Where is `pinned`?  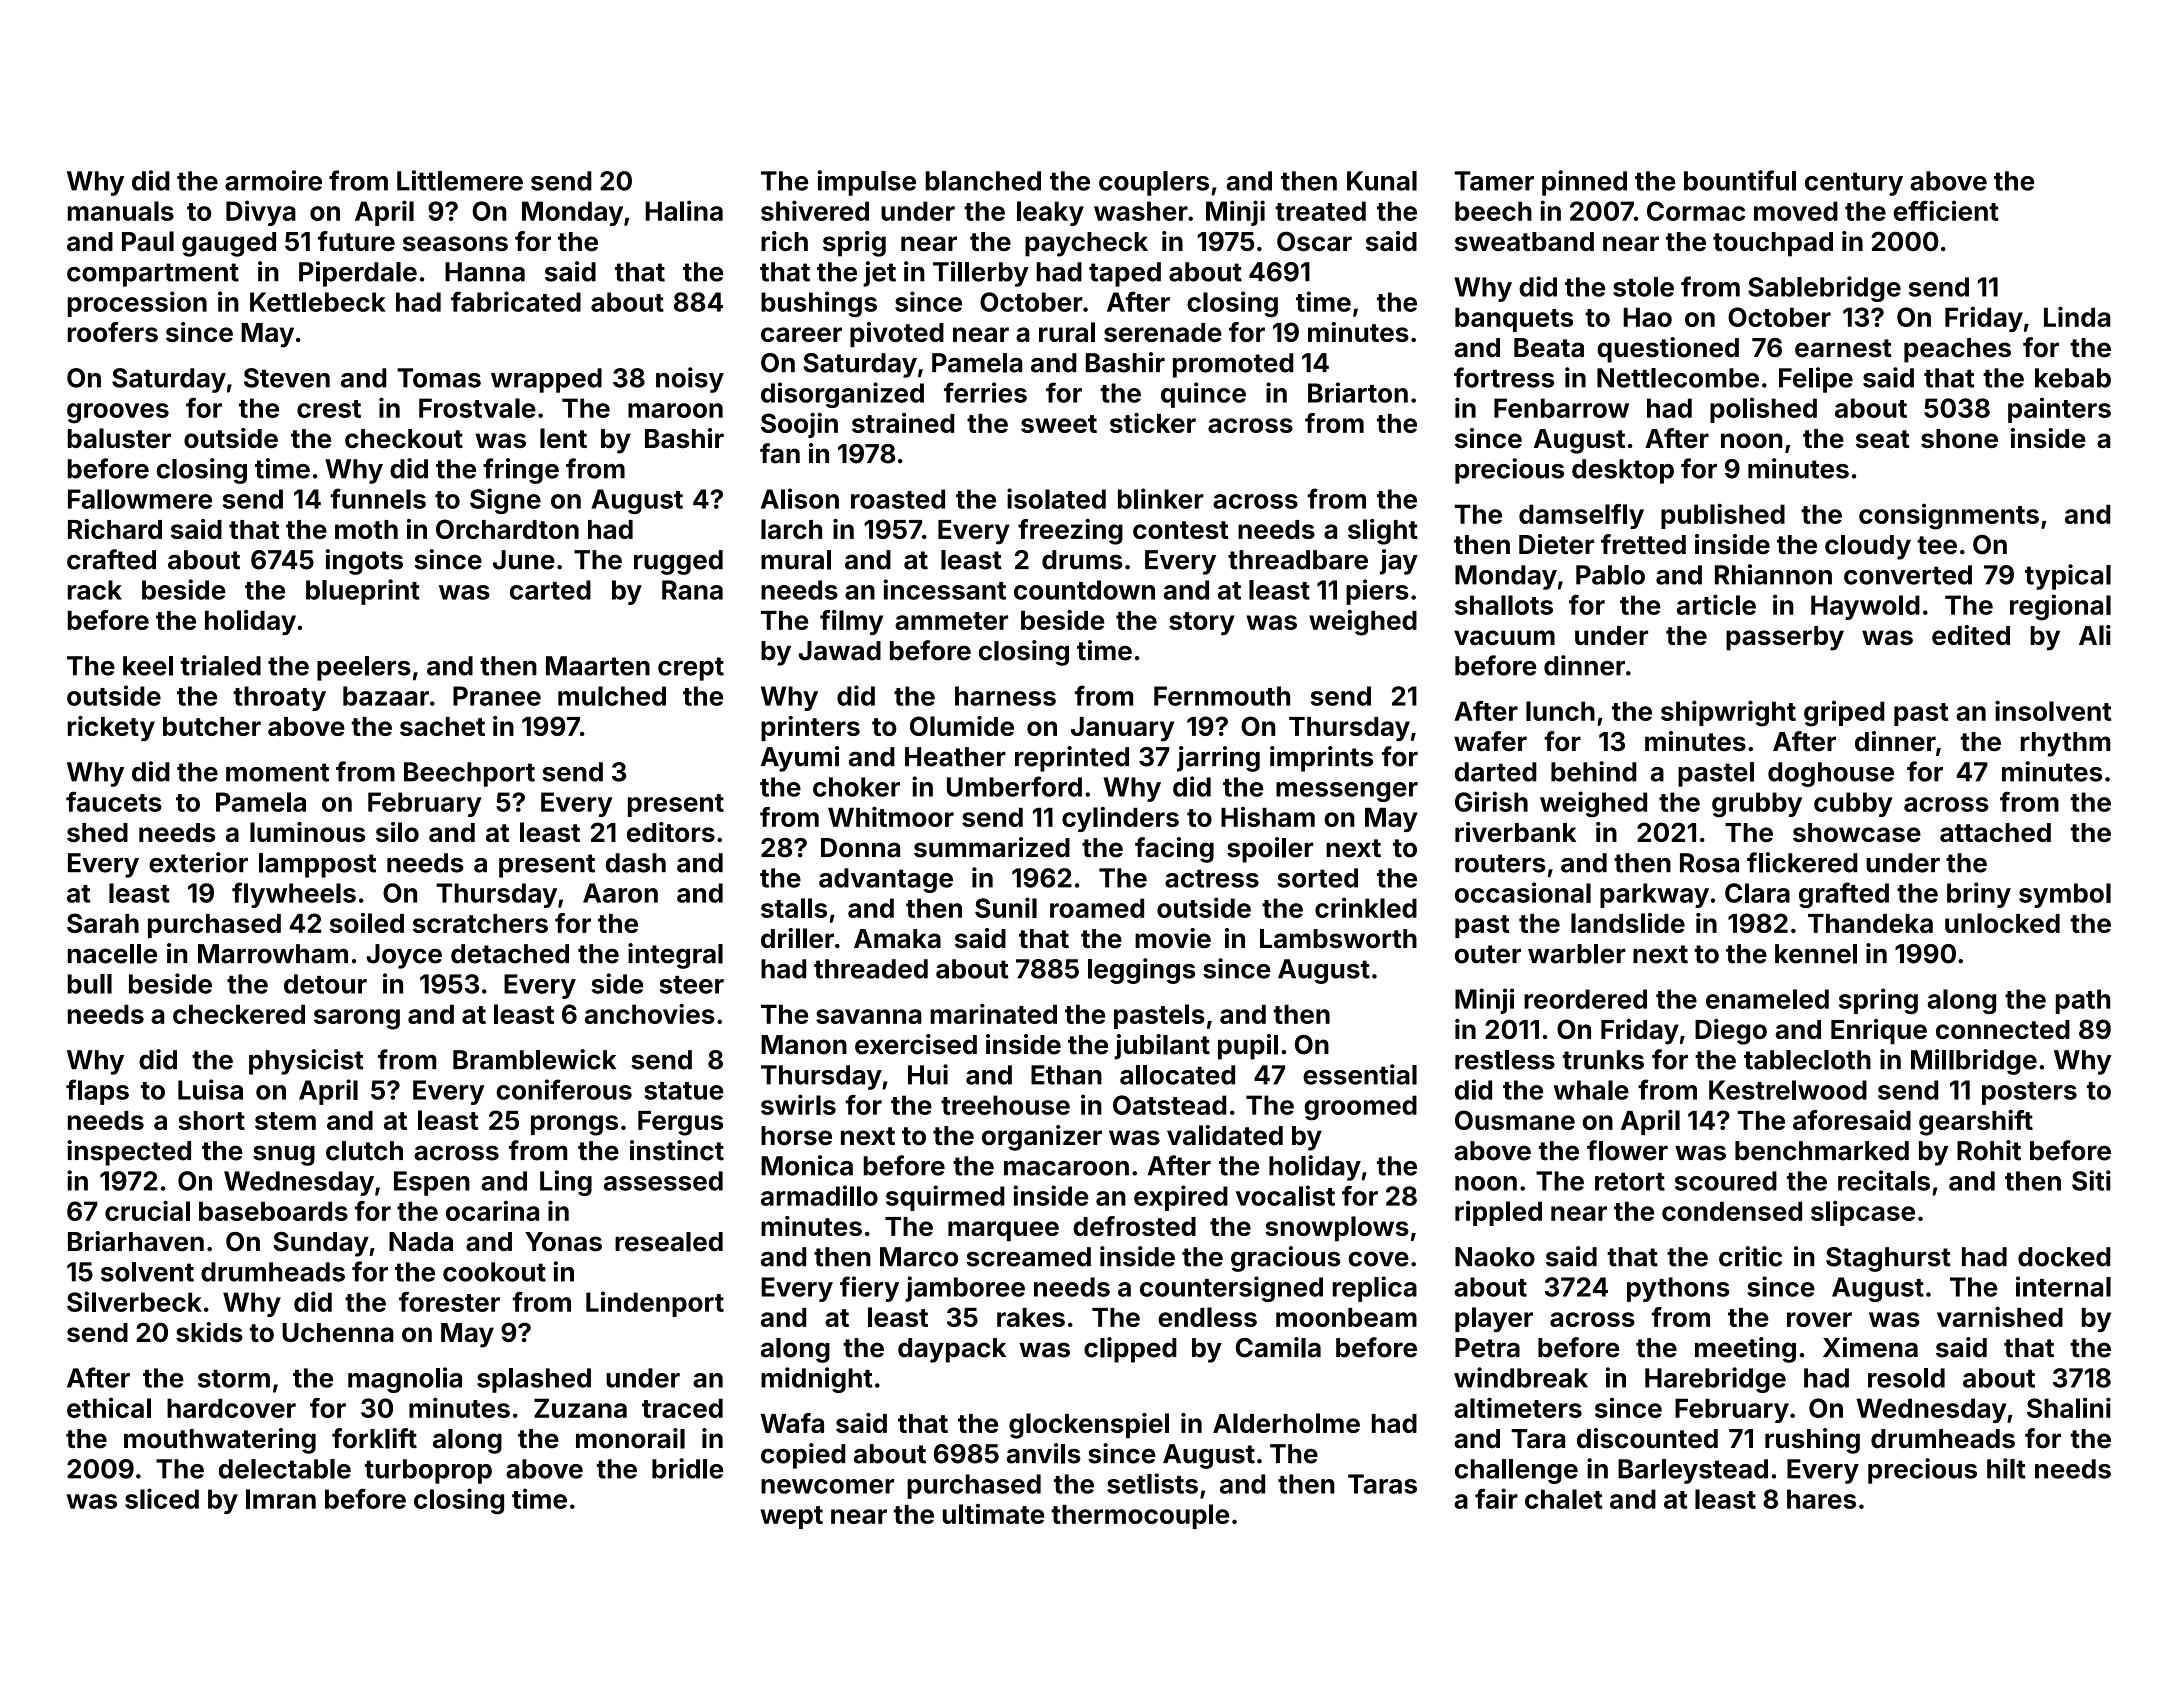
pinned is located at coordinates (1584, 183).
